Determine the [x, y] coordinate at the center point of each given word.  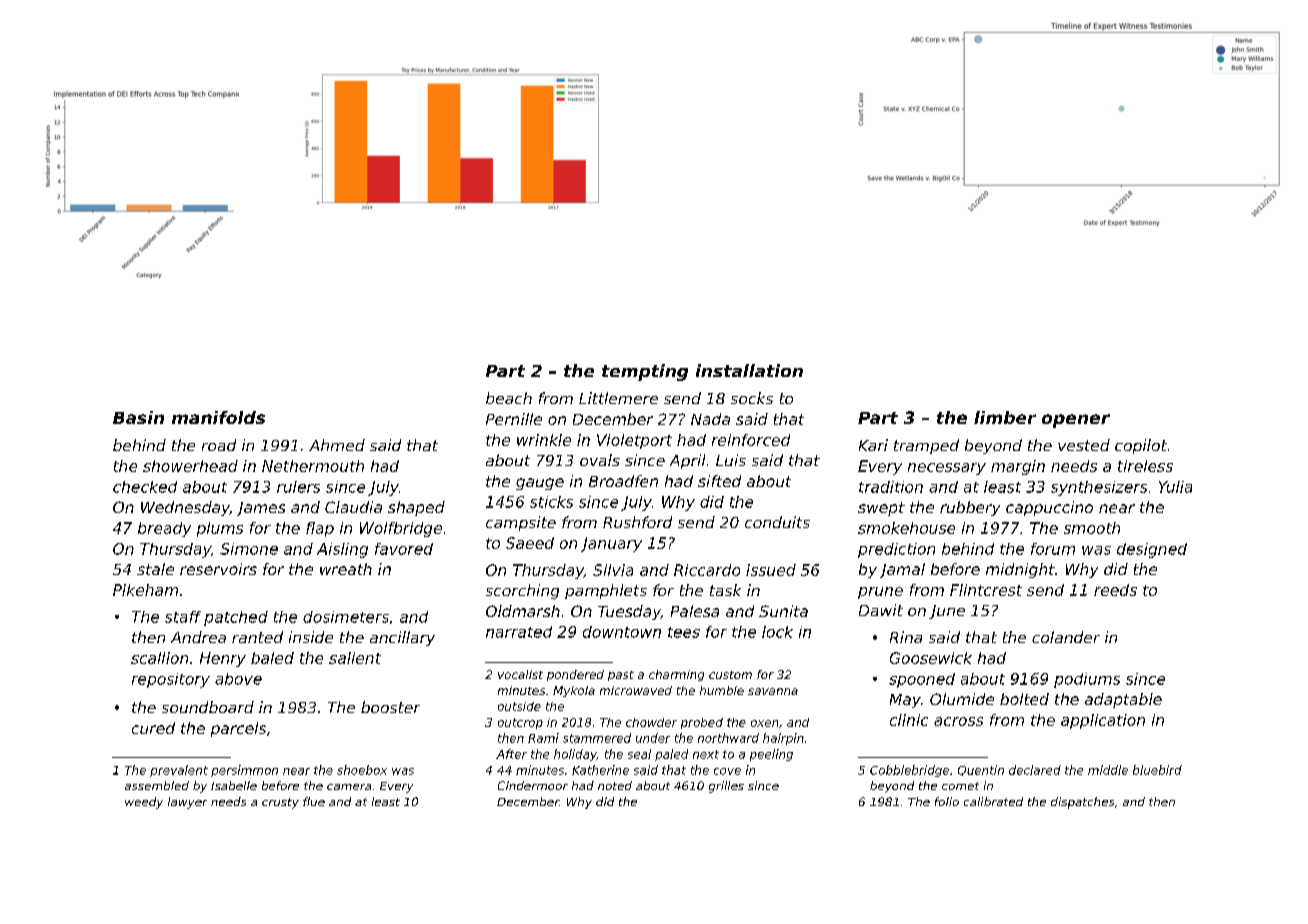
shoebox [362, 770]
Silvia [613, 570]
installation [749, 370]
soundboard [208, 707]
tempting [645, 372]
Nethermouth [313, 466]
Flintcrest [986, 590]
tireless [1145, 466]
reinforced [751, 440]
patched [236, 618]
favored [404, 549]
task [725, 590]
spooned [922, 680]
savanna [773, 691]
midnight [1020, 570]
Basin [138, 417]
